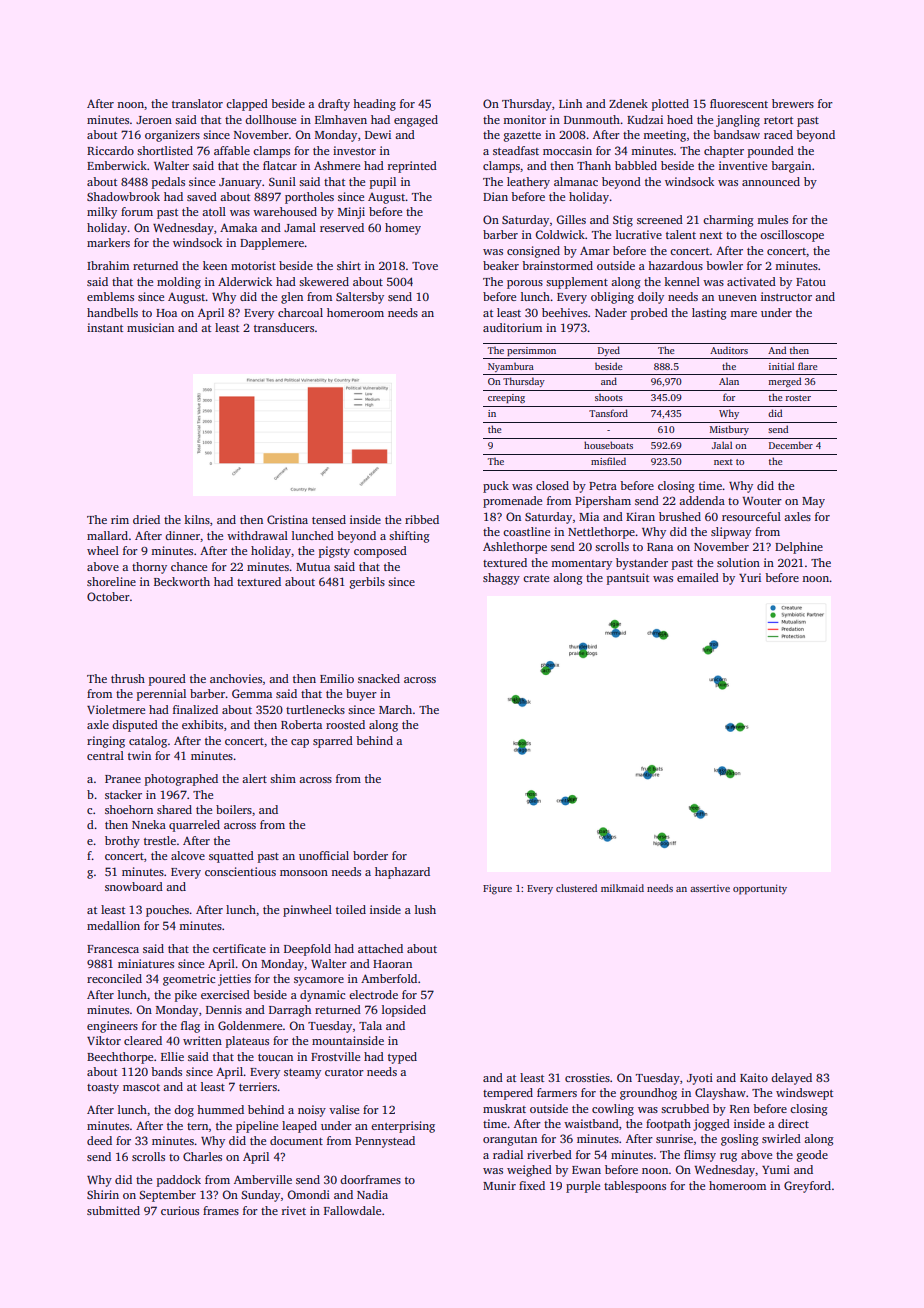  Describe the element at coordinates (180, 1210) in the image. I see `curious` at that location.
